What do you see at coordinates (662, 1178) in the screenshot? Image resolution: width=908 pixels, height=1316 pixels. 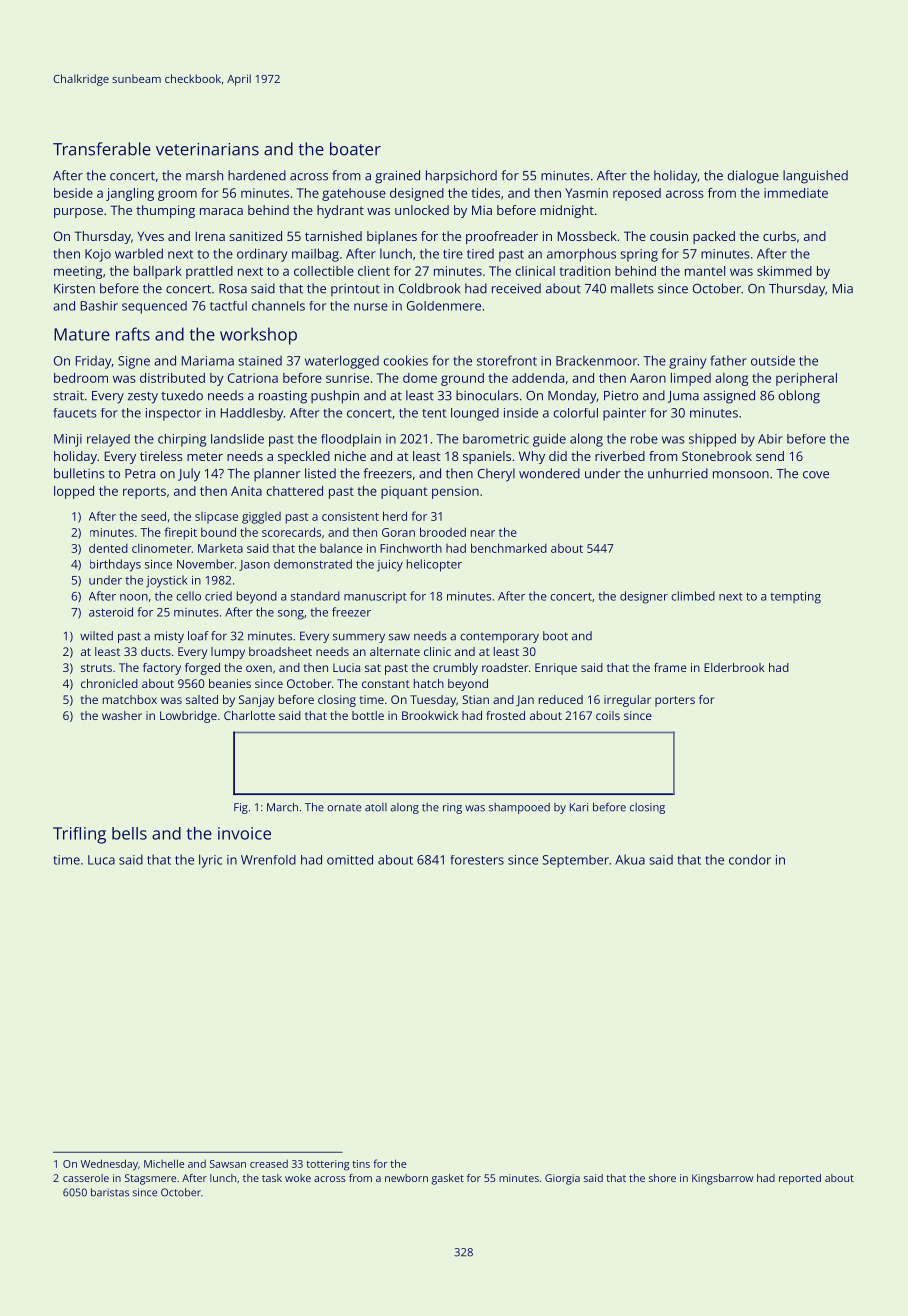 I see `shore` at bounding box center [662, 1178].
